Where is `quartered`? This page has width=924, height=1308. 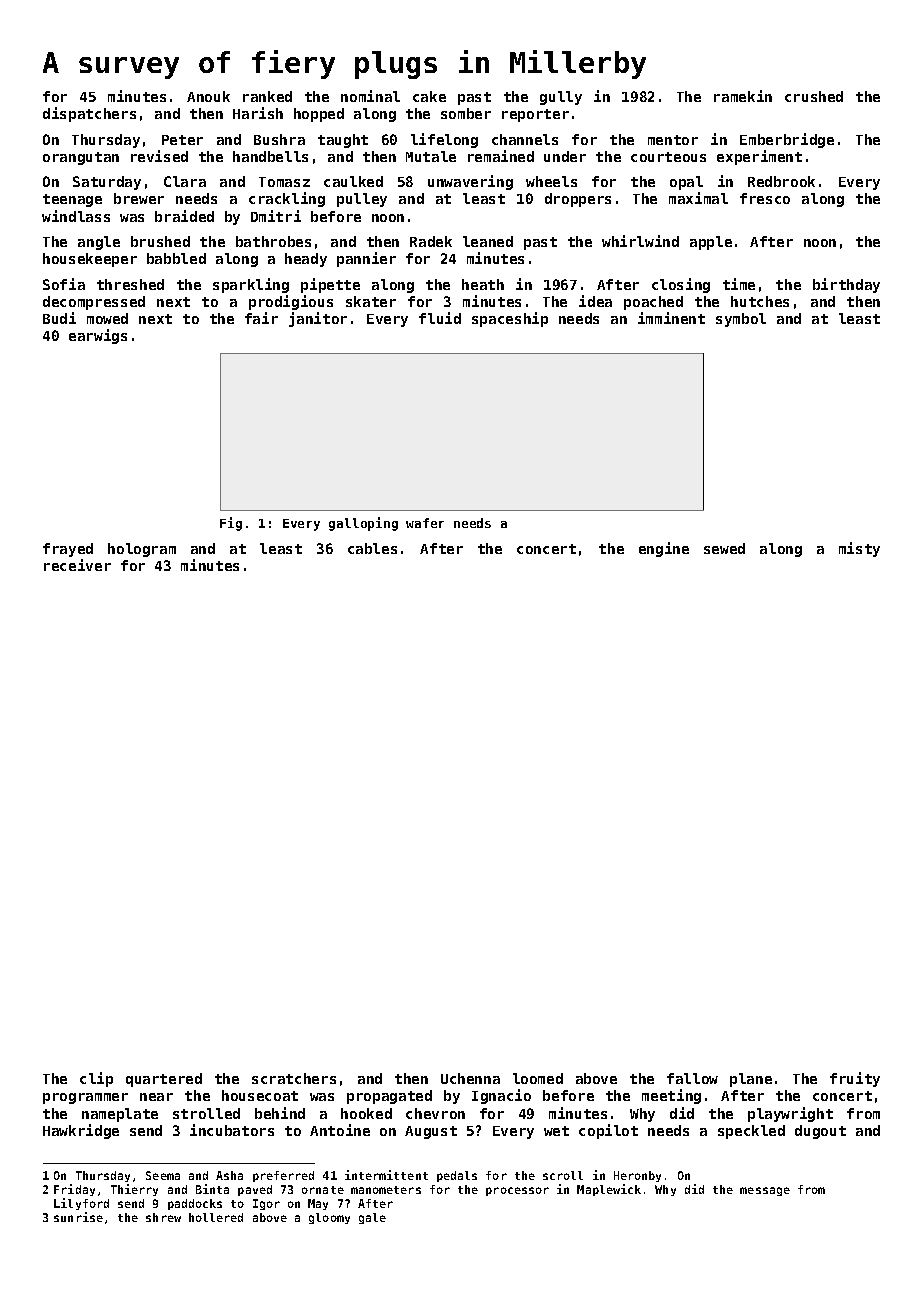 quartered is located at coordinates (164, 1080).
